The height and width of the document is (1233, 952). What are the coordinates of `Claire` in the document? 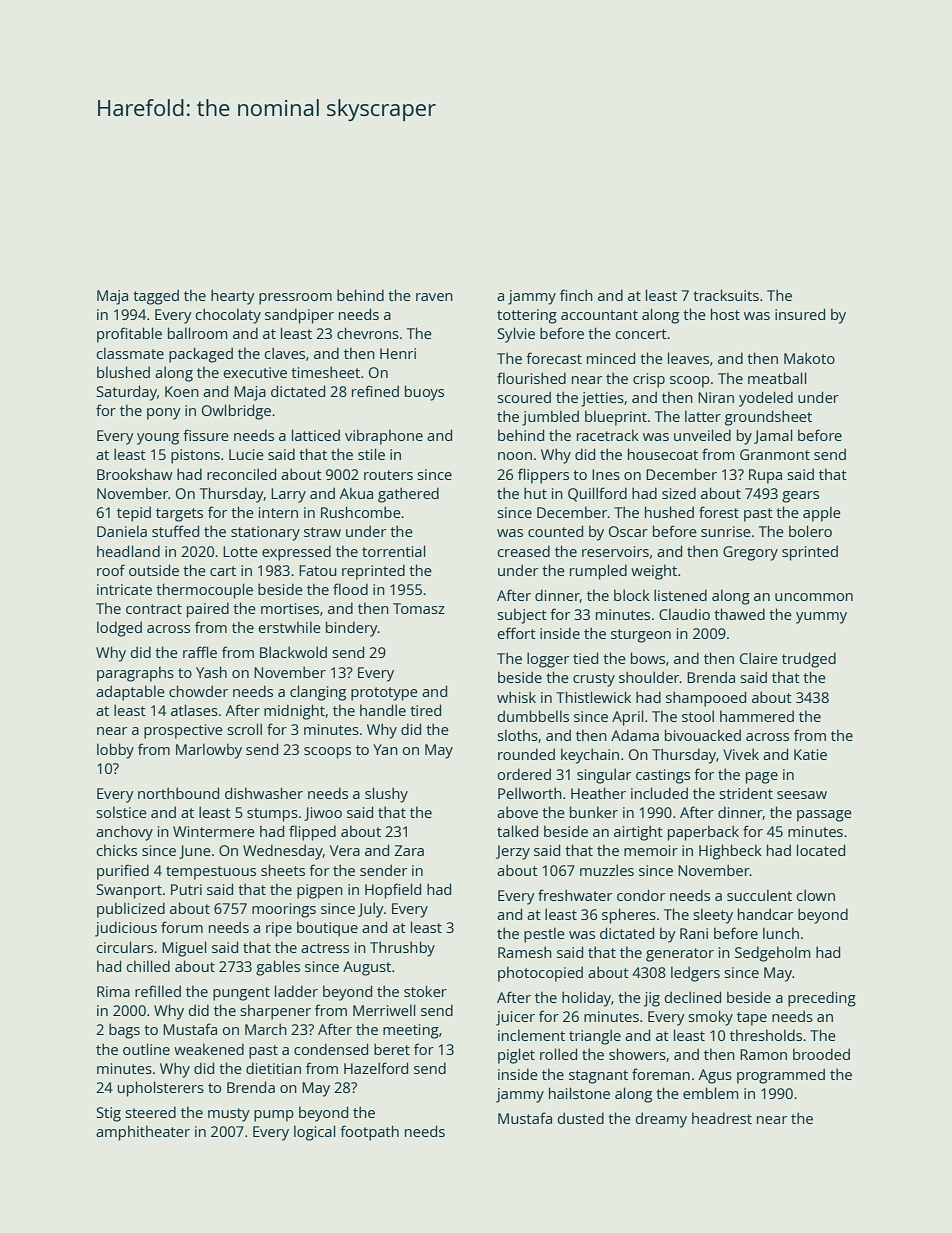 It's located at (759, 658).
